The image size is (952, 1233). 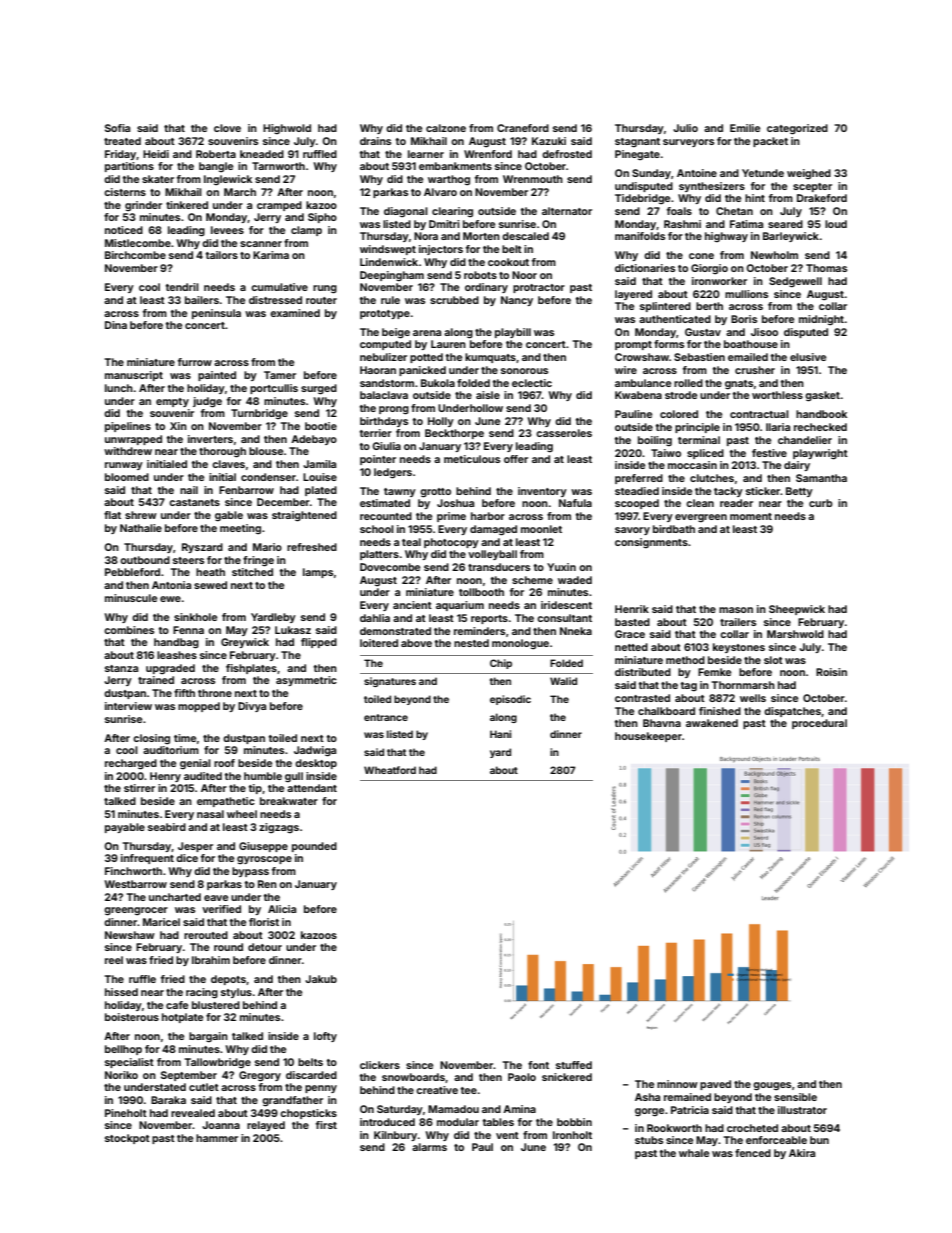 What do you see at coordinates (500, 734) in the page?
I see `Hani` at bounding box center [500, 734].
